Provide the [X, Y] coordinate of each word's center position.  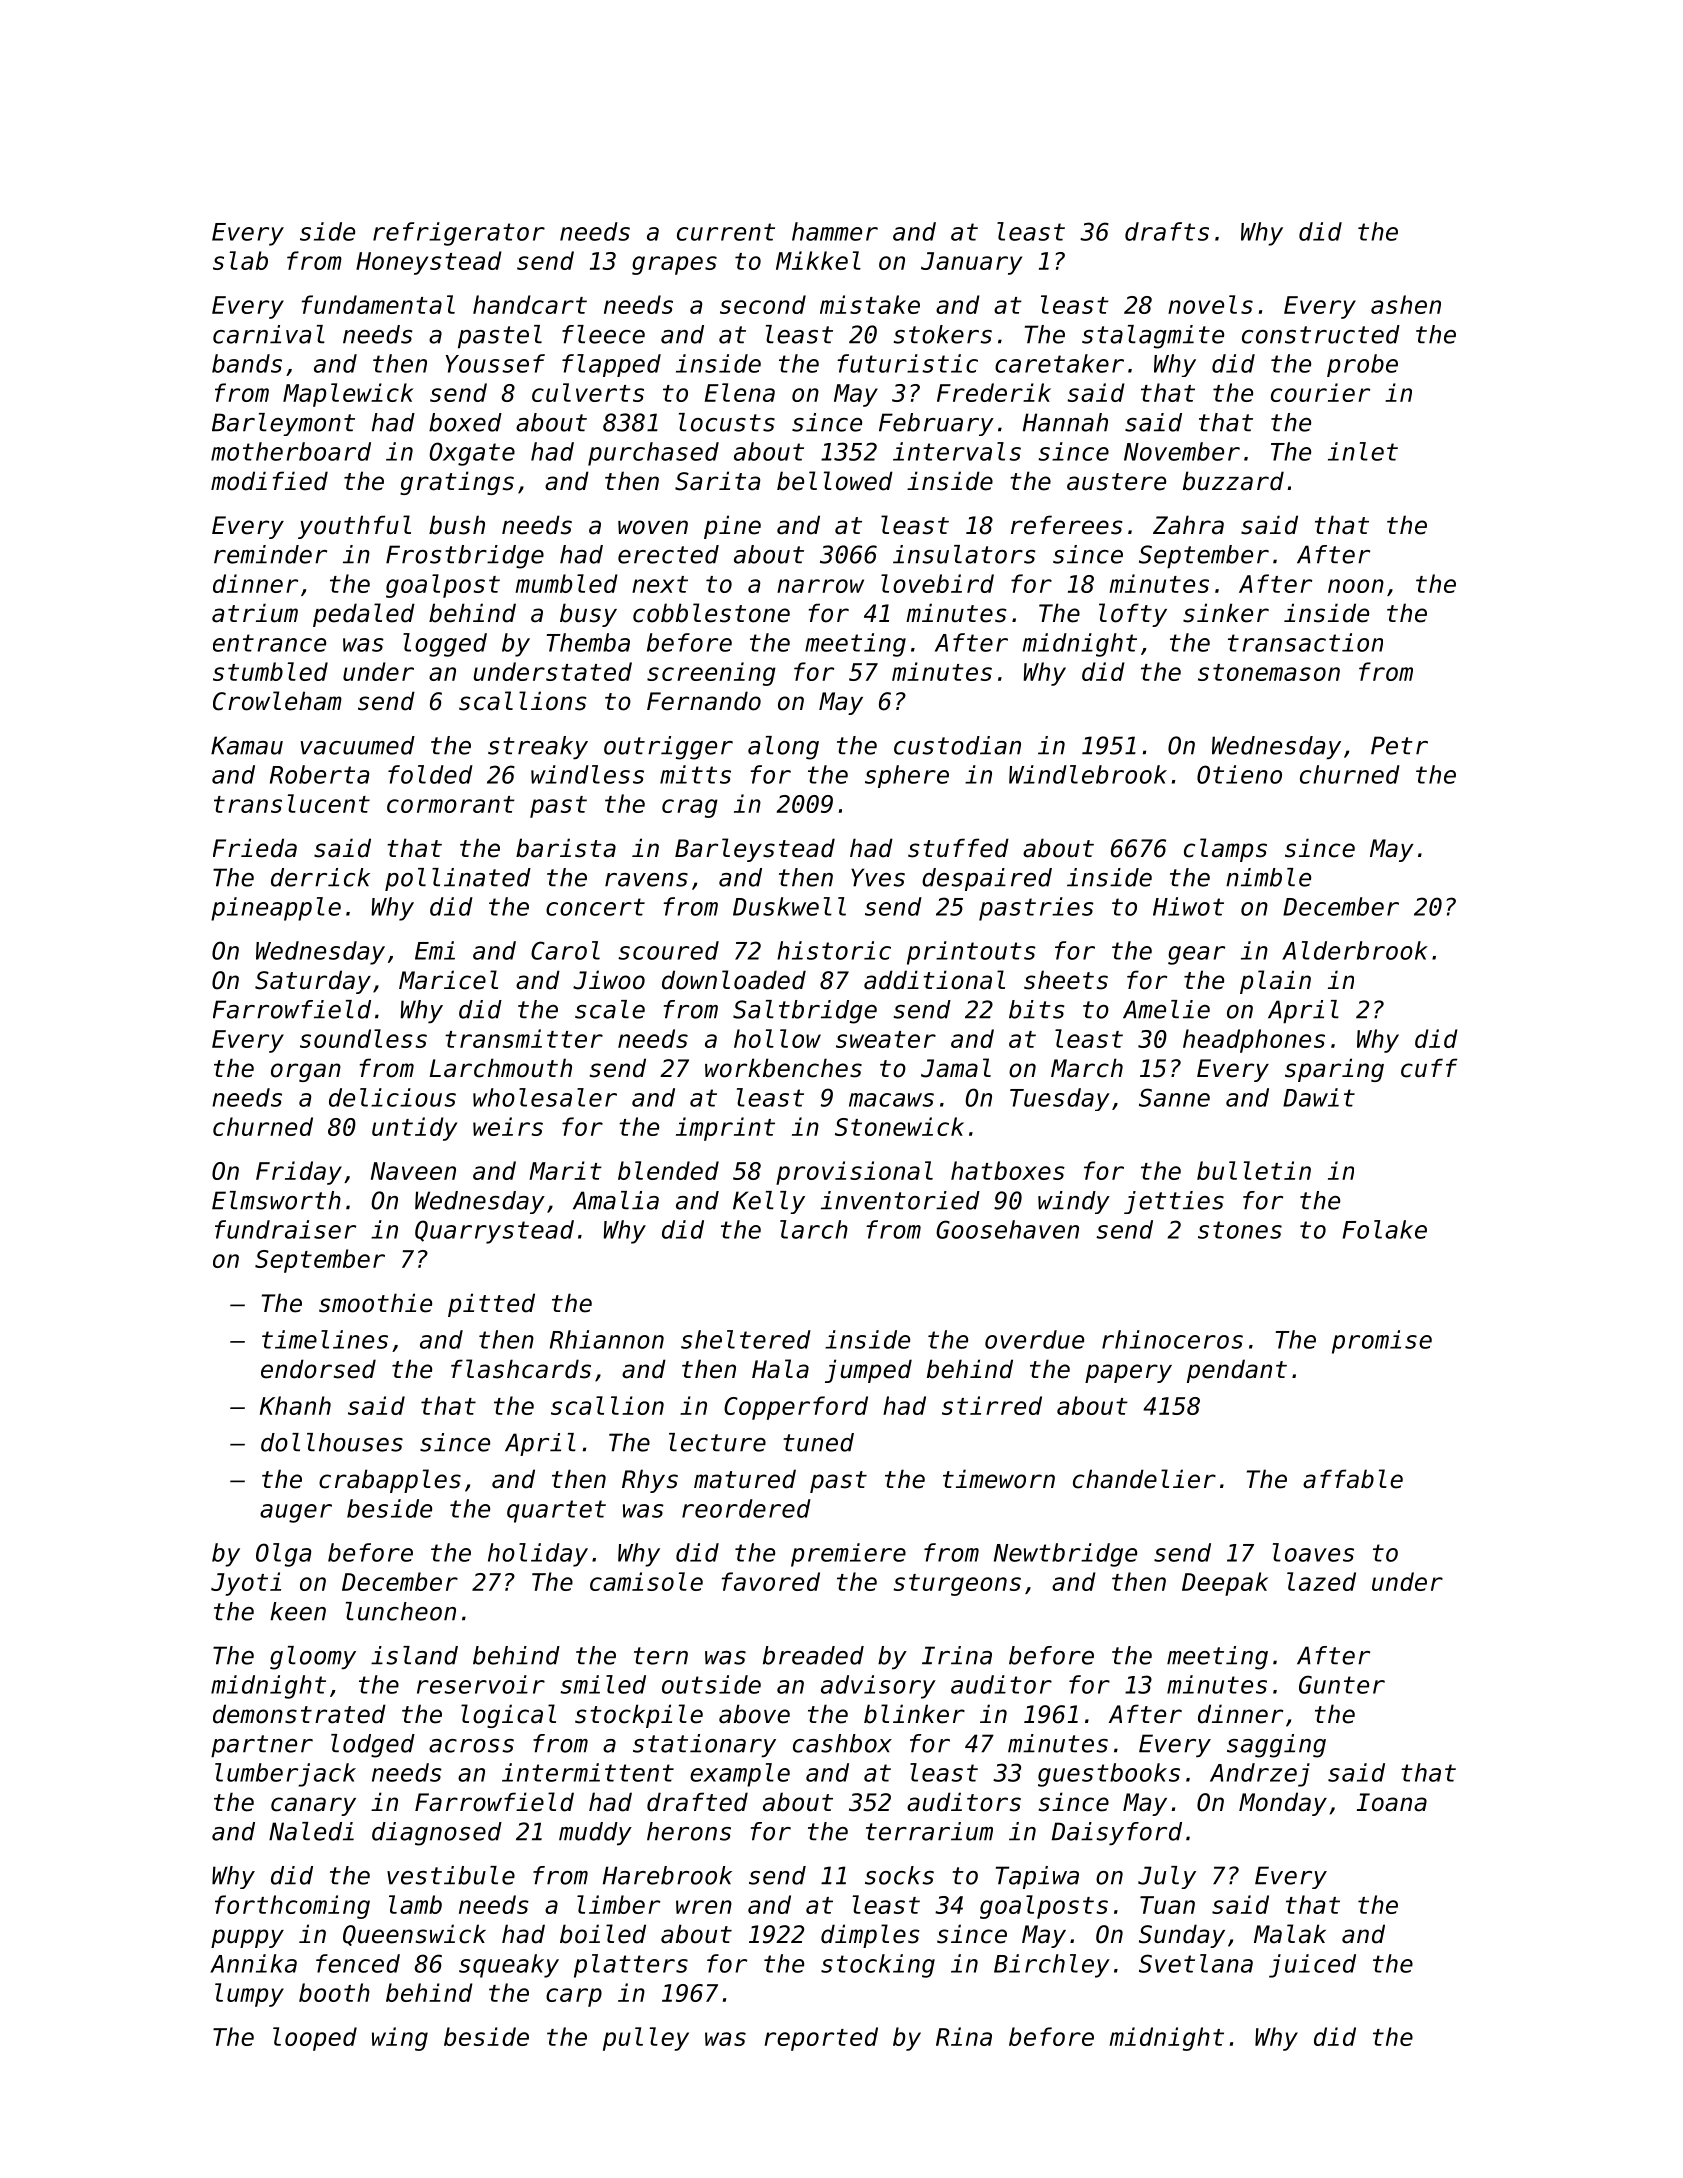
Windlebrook [1088, 774]
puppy [247, 1938]
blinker [914, 1714]
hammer [835, 231]
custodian [957, 745]
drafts [1167, 231]
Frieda [255, 848]
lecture [717, 1442]
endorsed [318, 1369]
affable [1353, 1479]
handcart [530, 304]
